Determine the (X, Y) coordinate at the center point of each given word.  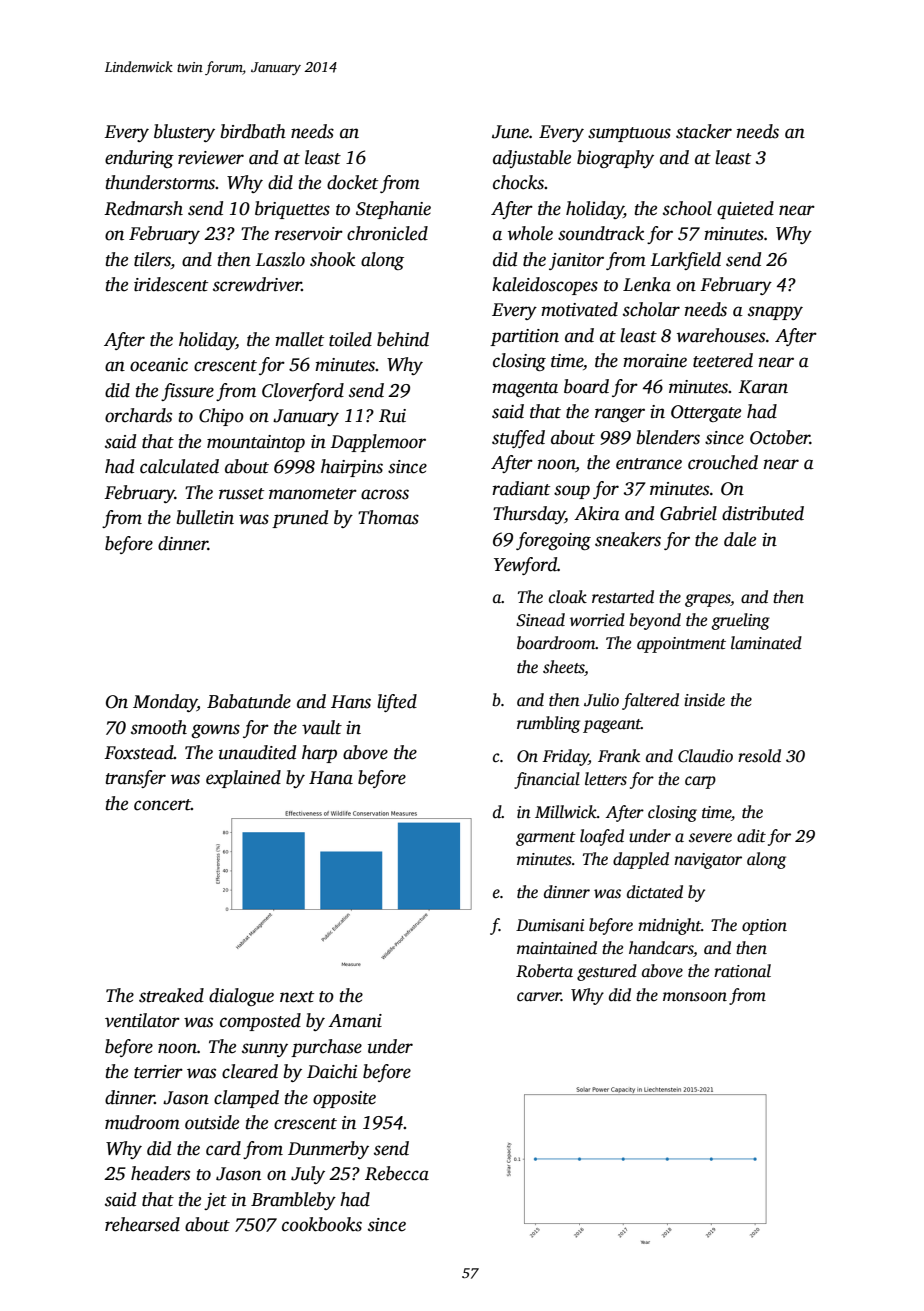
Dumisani (550, 925)
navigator (708, 861)
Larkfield (685, 261)
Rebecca (397, 1173)
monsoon (695, 997)
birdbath (253, 131)
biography (615, 159)
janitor (576, 261)
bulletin (205, 517)
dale (740, 539)
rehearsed (142, 1224)
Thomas (388, 517)
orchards (138, 415)
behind (403, 339)
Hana (331, 778)
